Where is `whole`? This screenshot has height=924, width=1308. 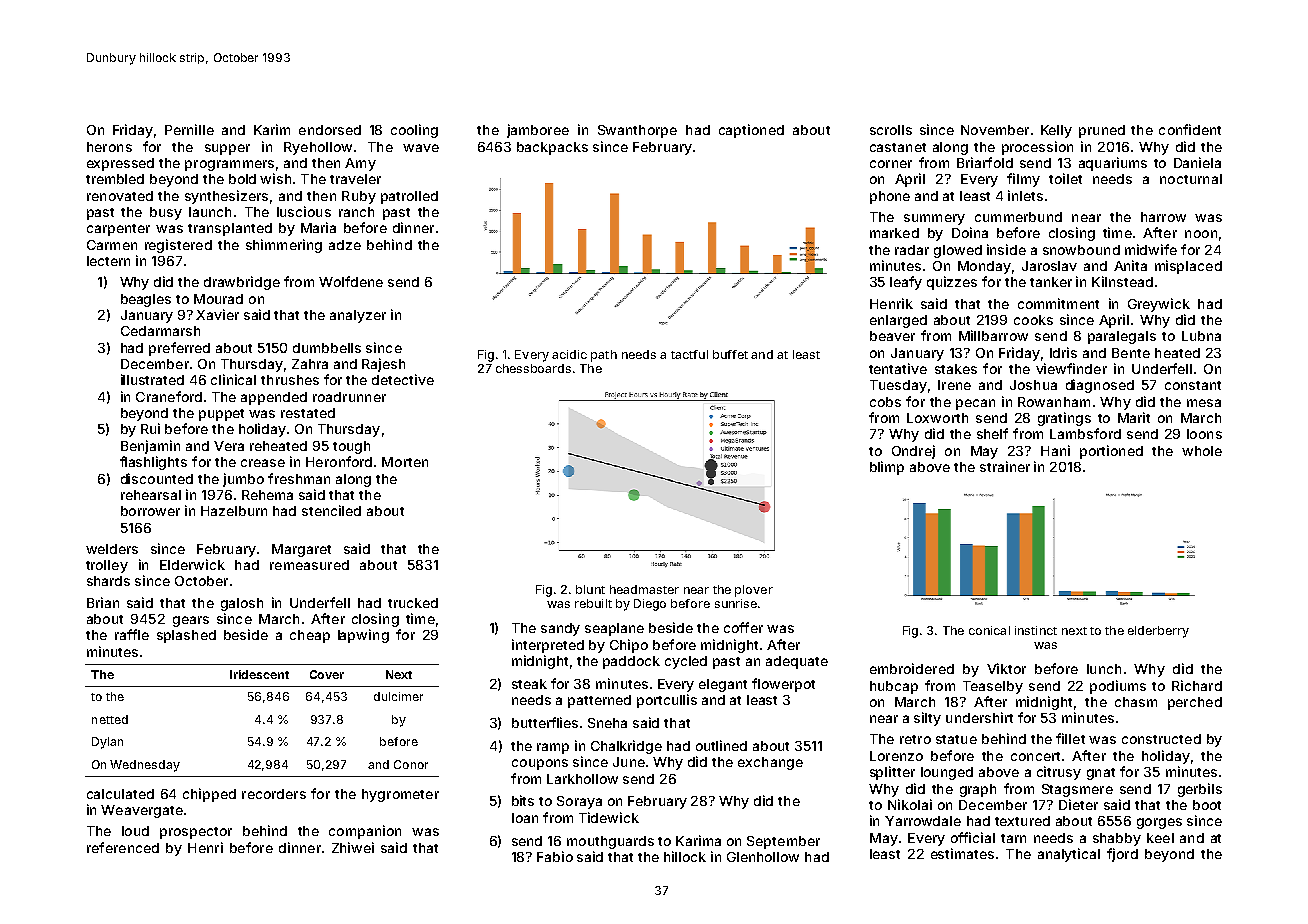
whole is located at coordinates (1202, 451).
